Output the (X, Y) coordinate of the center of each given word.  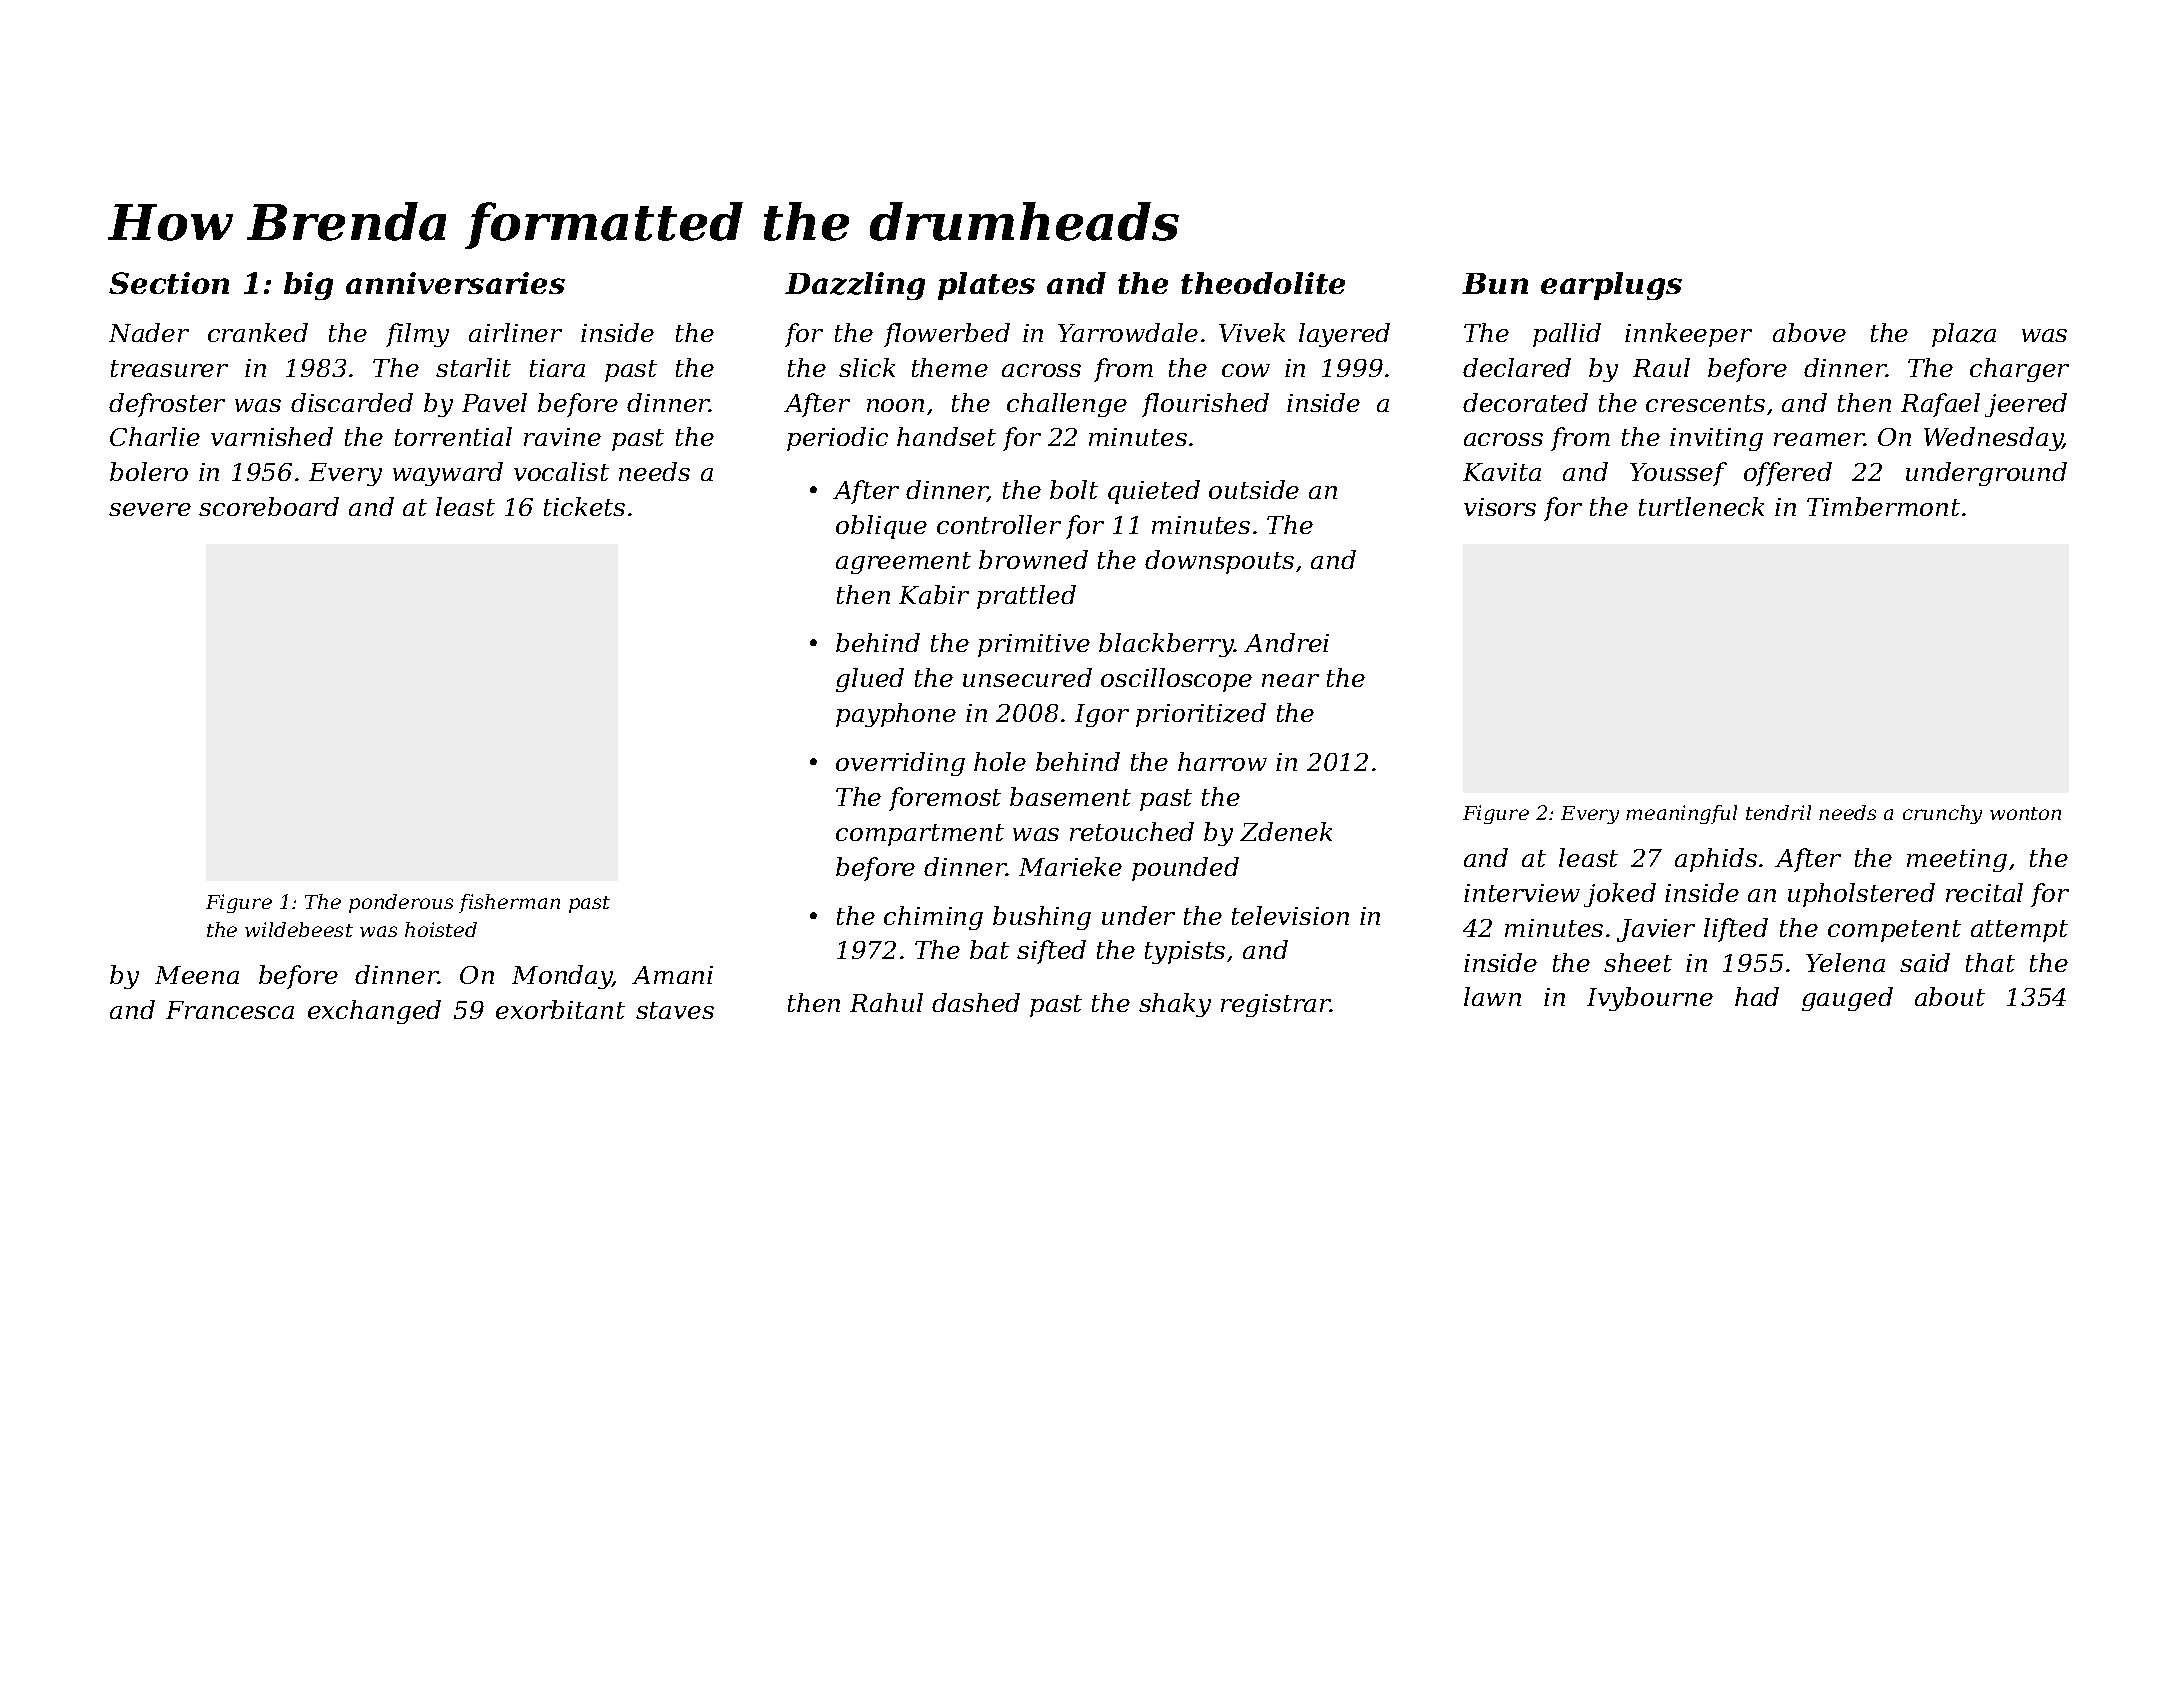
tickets (584, 506)
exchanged (374, 1012)
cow (1246, 370)
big (308, 286)
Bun (1495, 283)
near (1290, 680)
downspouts (1219, 562)
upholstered (1861, 895)
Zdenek (1286, 831)
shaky (1175, 1005)
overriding (900, 764)
